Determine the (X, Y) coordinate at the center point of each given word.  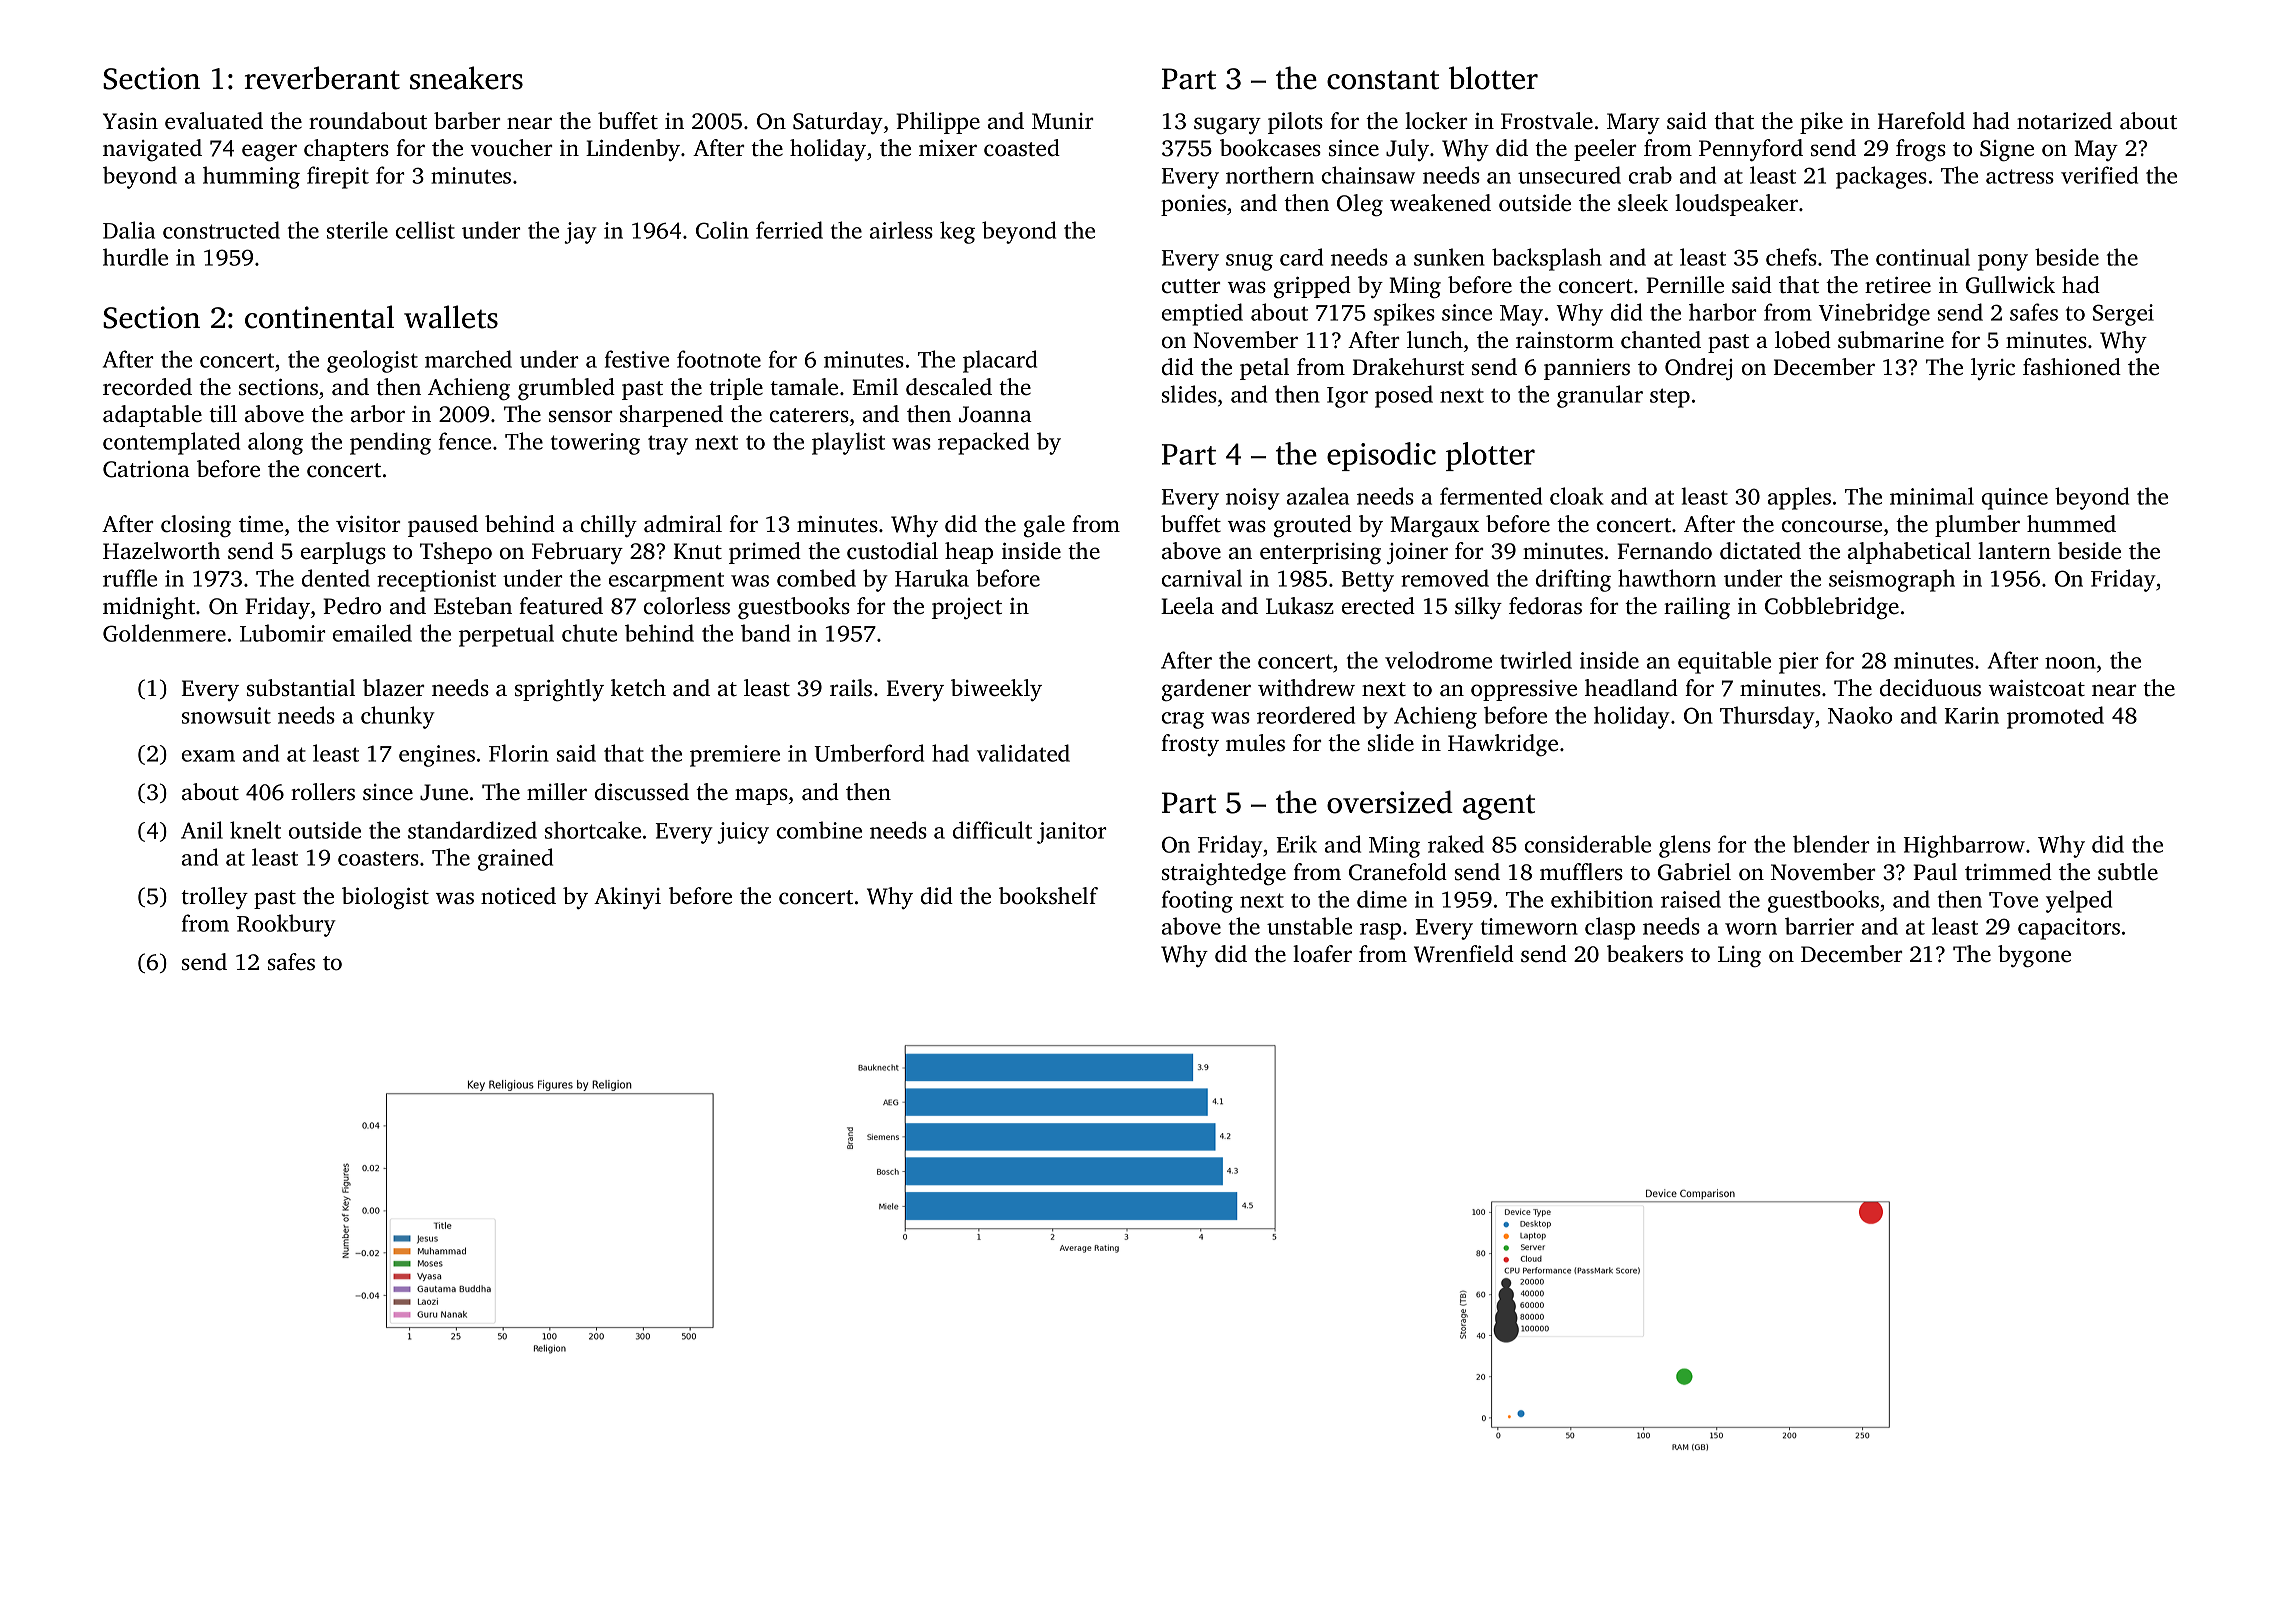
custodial (892, 551)
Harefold (1921, 121)
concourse (1832, 526)
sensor (581, 416)
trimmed (2008, 872)
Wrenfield (1464, 954)
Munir (1063, 121)
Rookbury (286, 925)
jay (580, 233)
